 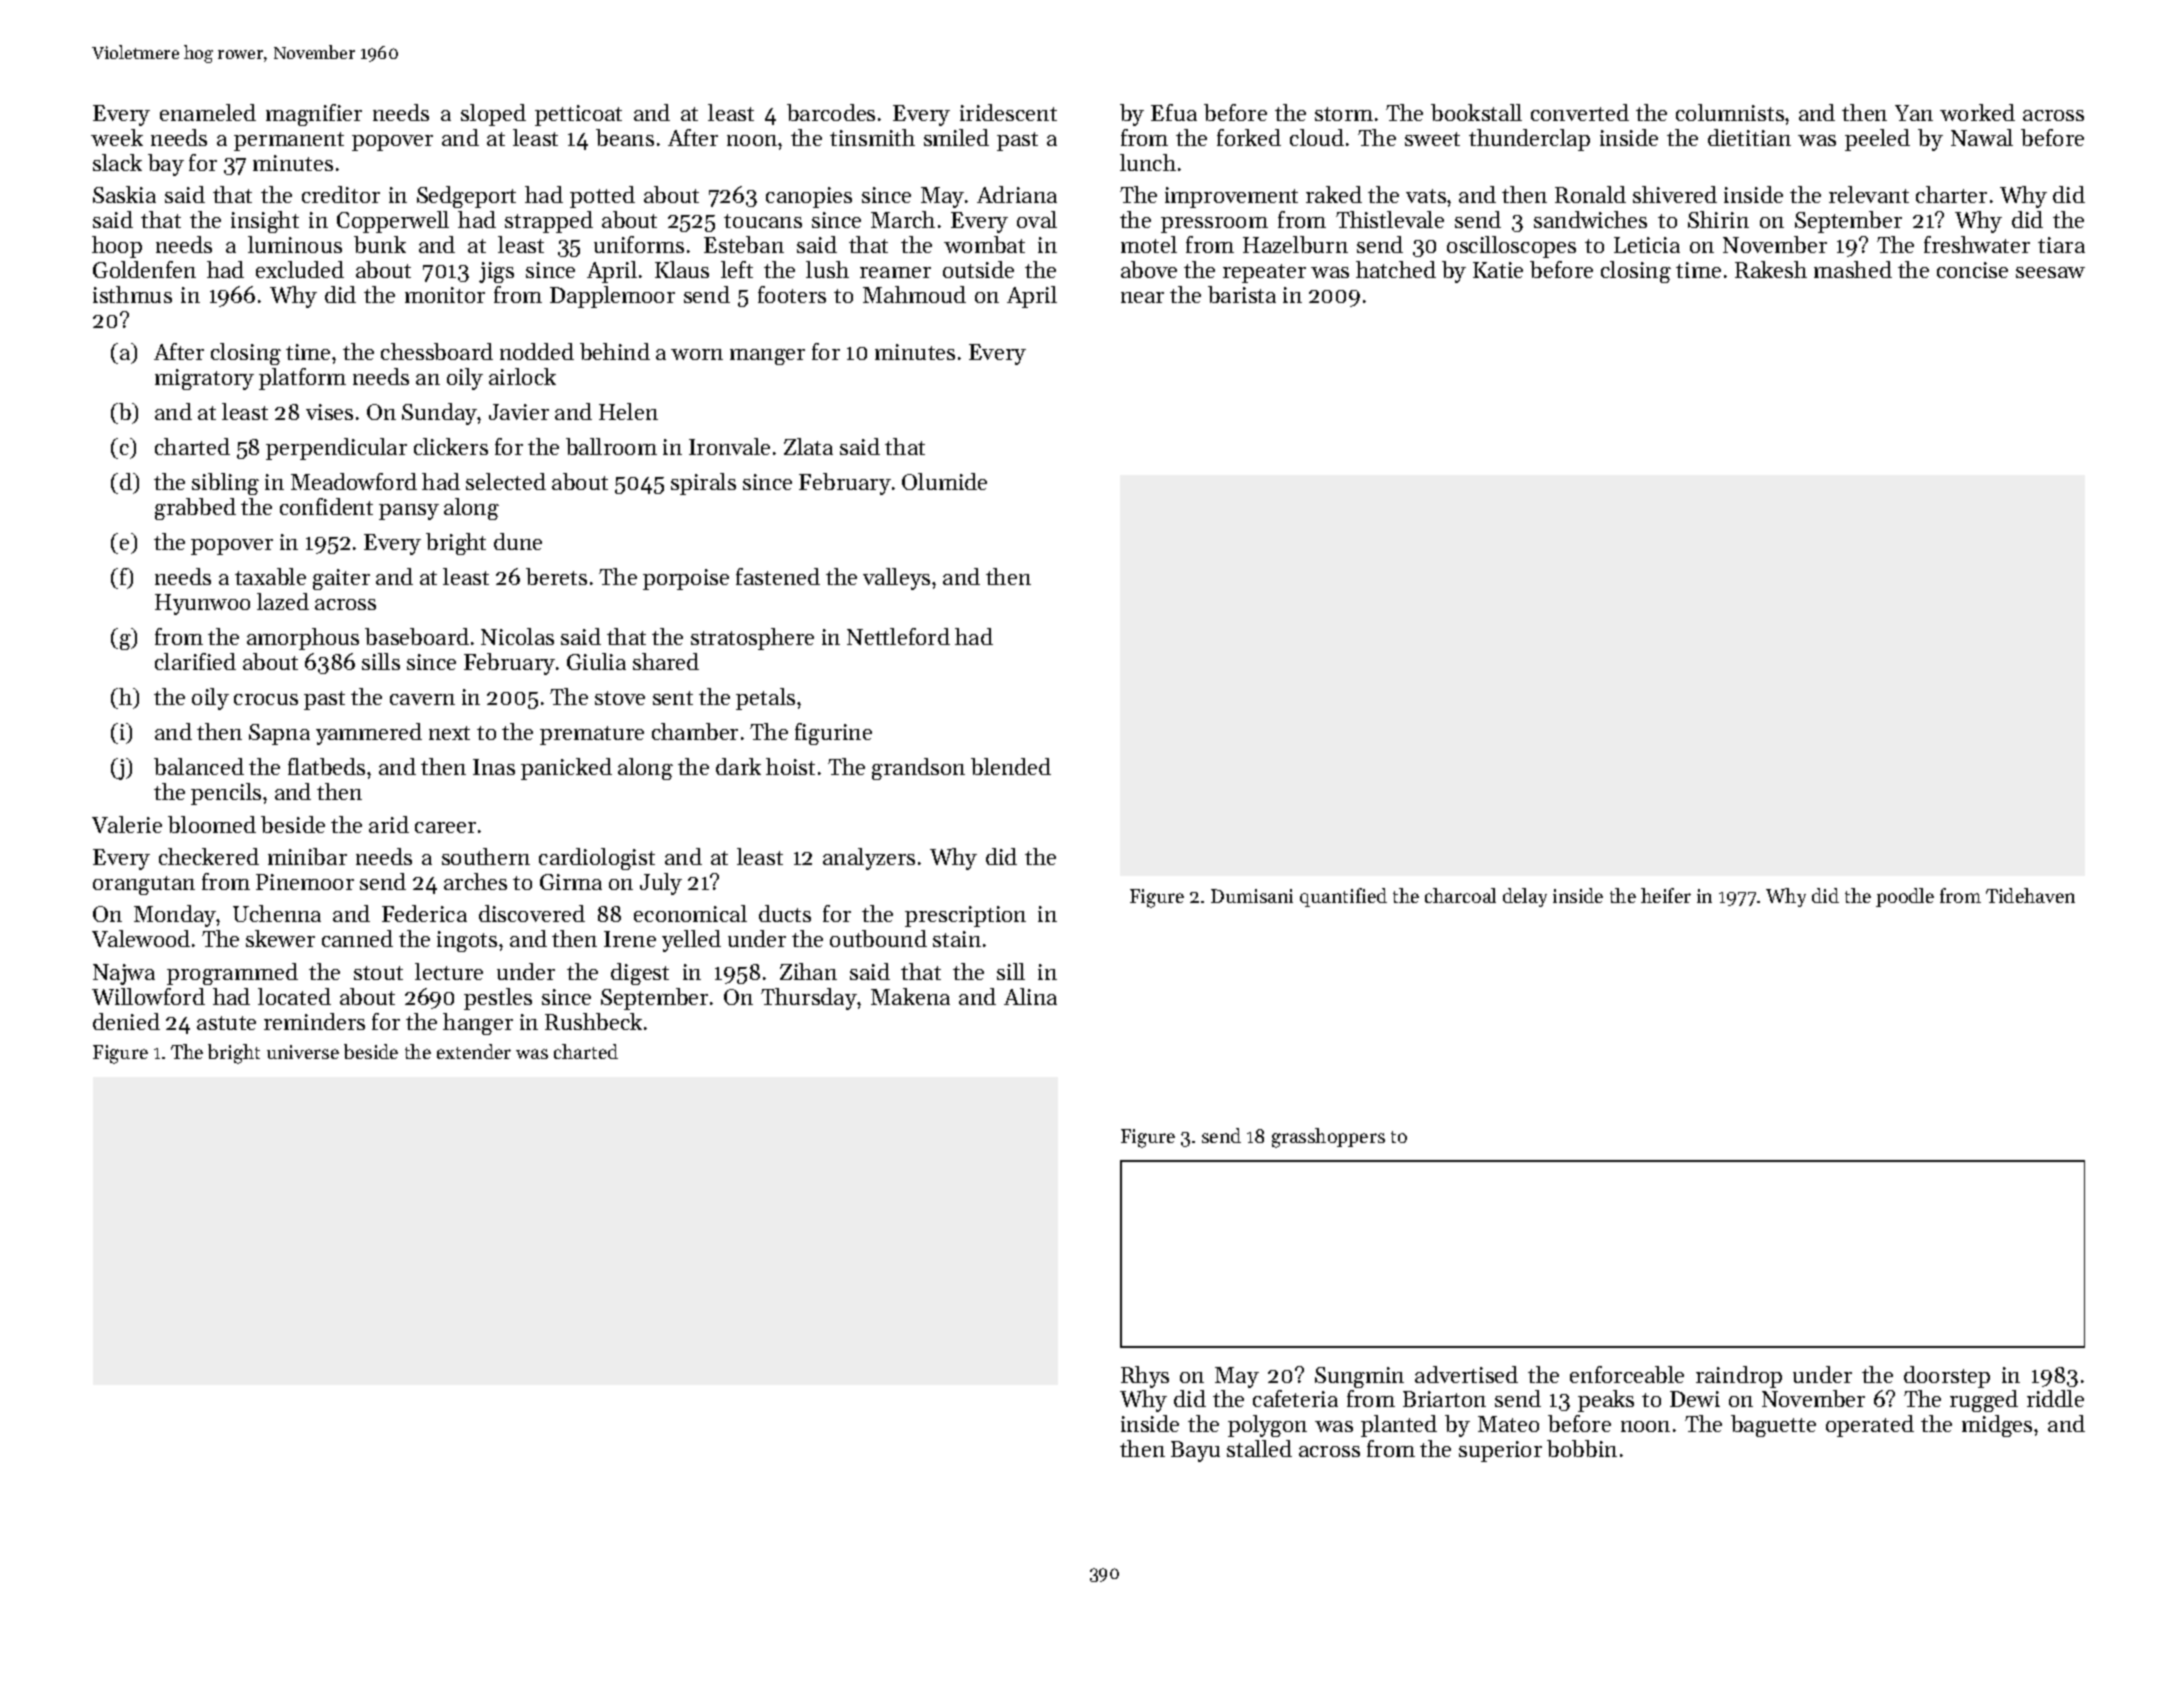 I want to click on poodle, so click(x=1905, y=897).
